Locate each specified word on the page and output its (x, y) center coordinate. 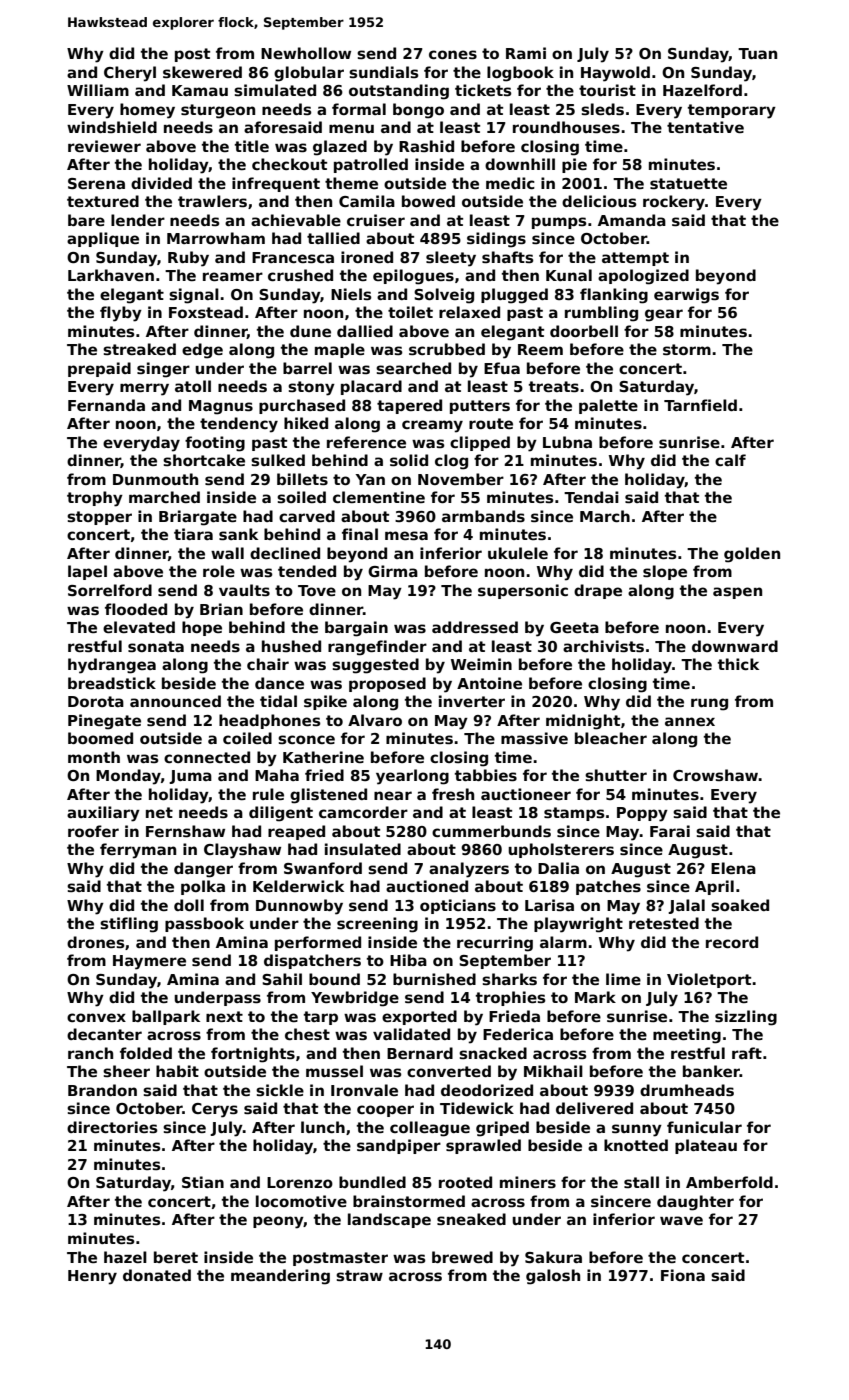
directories (112, 1127)
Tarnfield (700, 405)
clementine (379, 497)
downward (735, 646)
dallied (365, 331)
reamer (233, 276)
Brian (221, 609)
